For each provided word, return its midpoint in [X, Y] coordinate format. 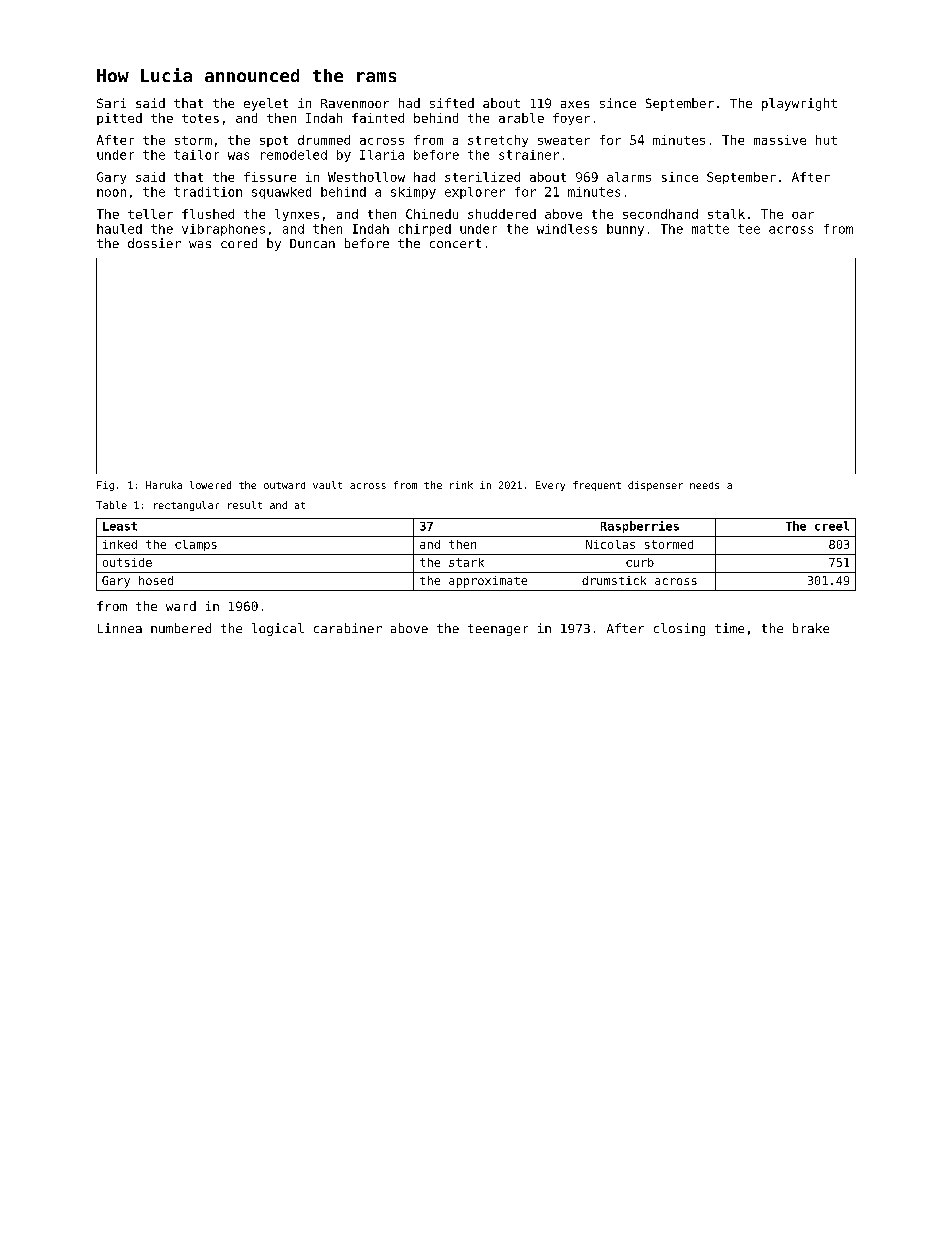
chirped [425, 230]
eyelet [266, 104]
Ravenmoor [355, 103]
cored [239, 243]
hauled [119, 229]
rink [461, 485]
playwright [799, 104]
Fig [105, 486]
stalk [726, 214]
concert [455, 243]
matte [710, 229]
